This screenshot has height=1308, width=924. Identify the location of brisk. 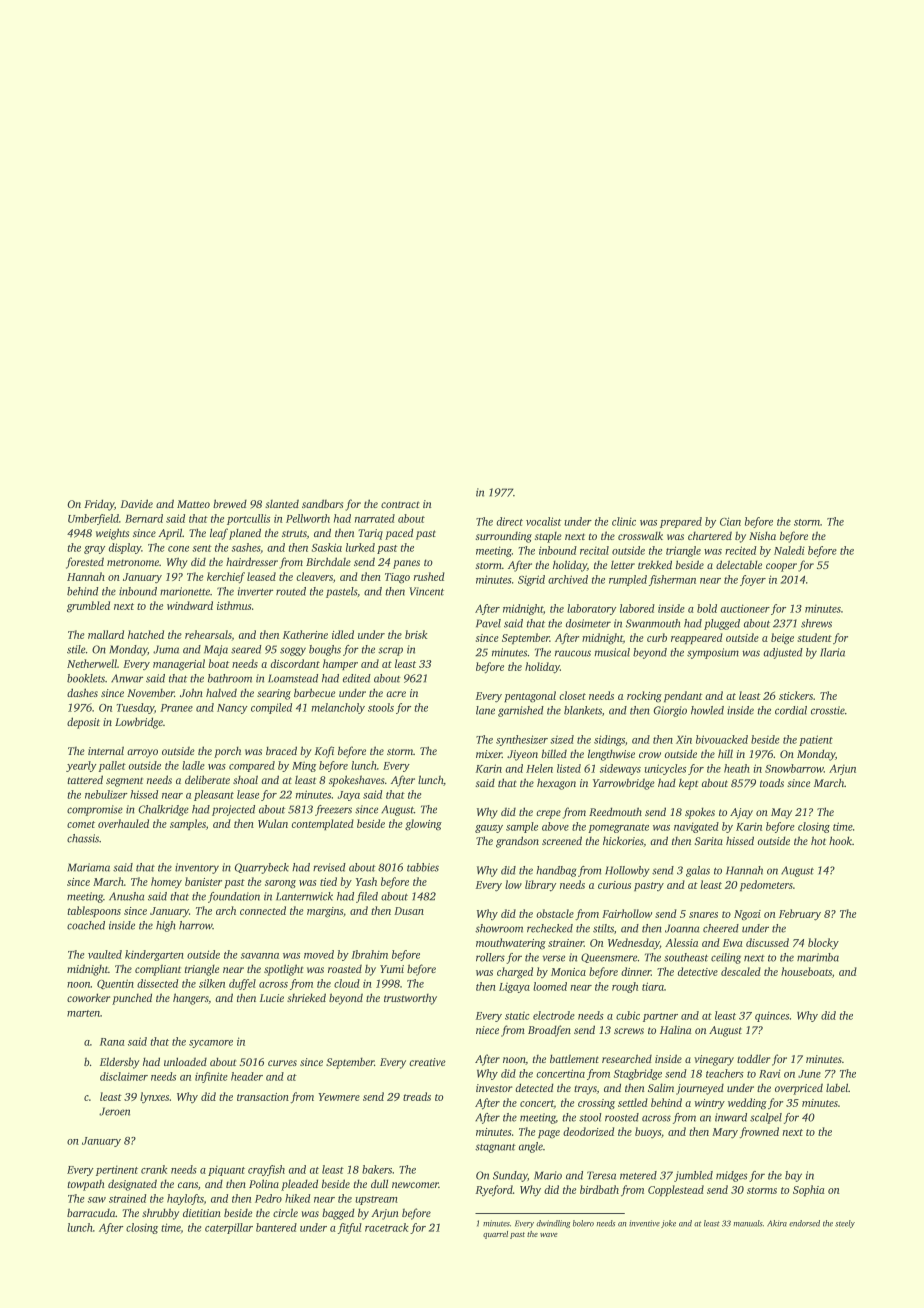
(416, 634).
